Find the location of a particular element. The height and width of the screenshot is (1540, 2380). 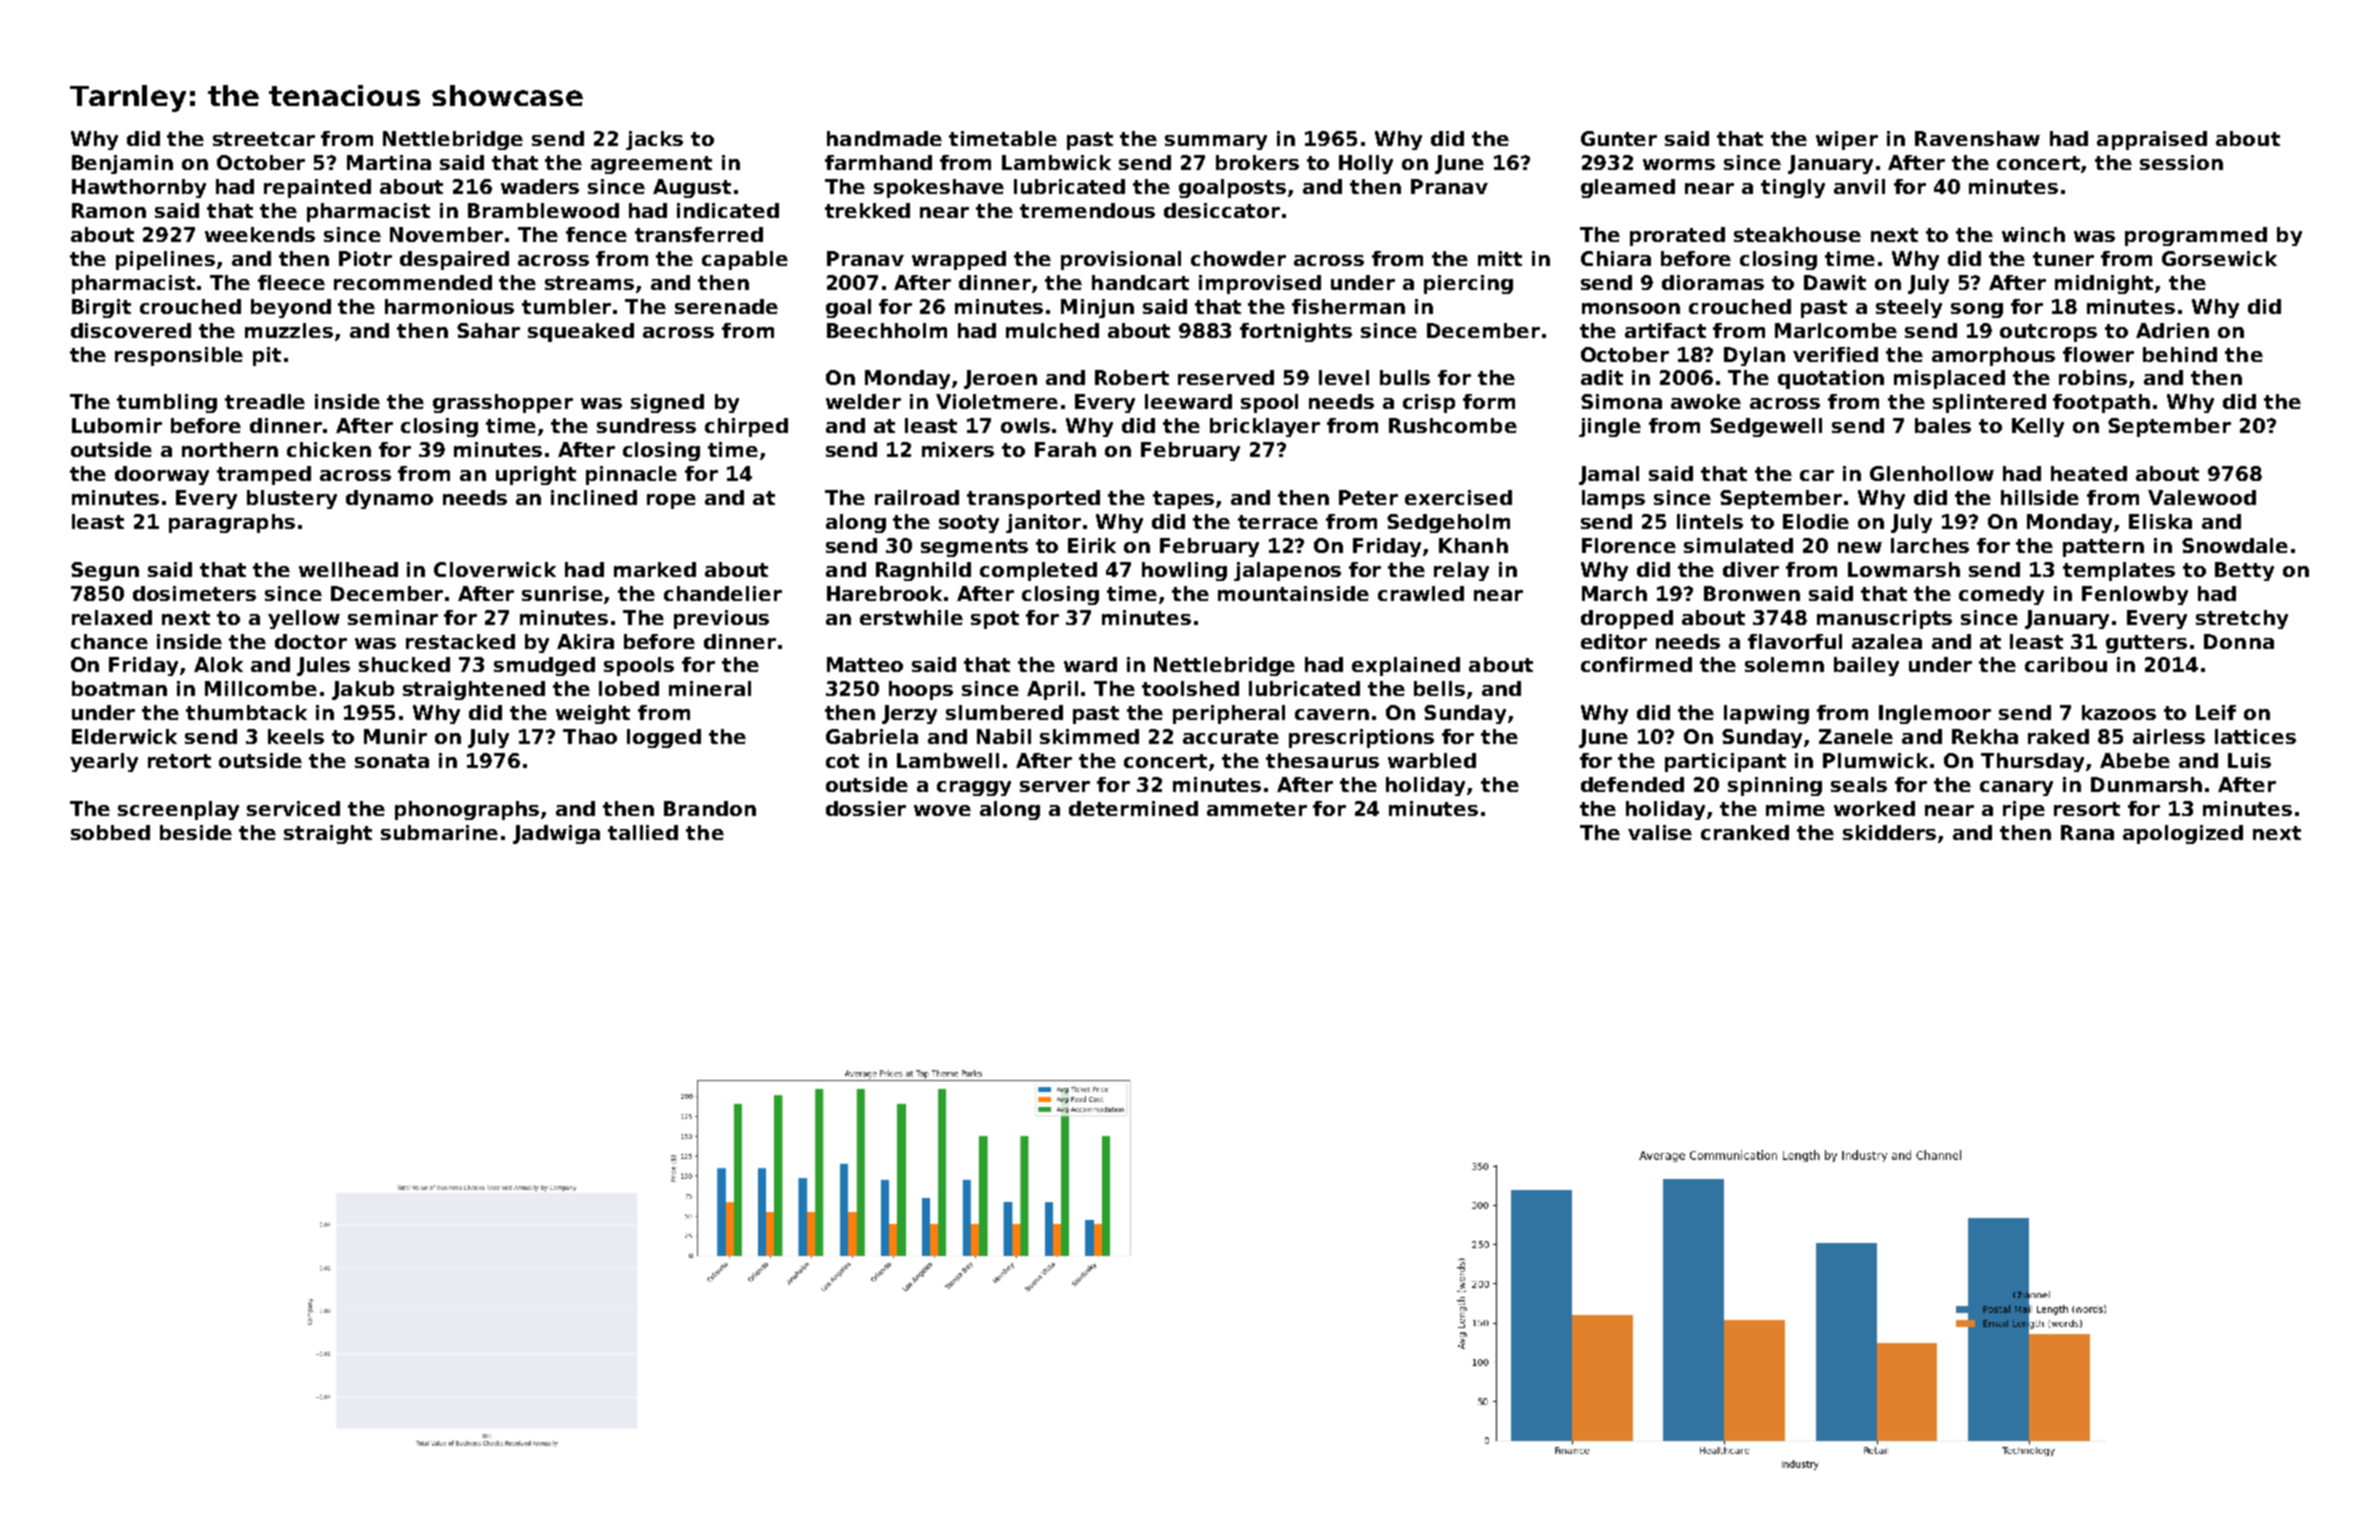

outcrops is located at coordinates (2048, 333).
